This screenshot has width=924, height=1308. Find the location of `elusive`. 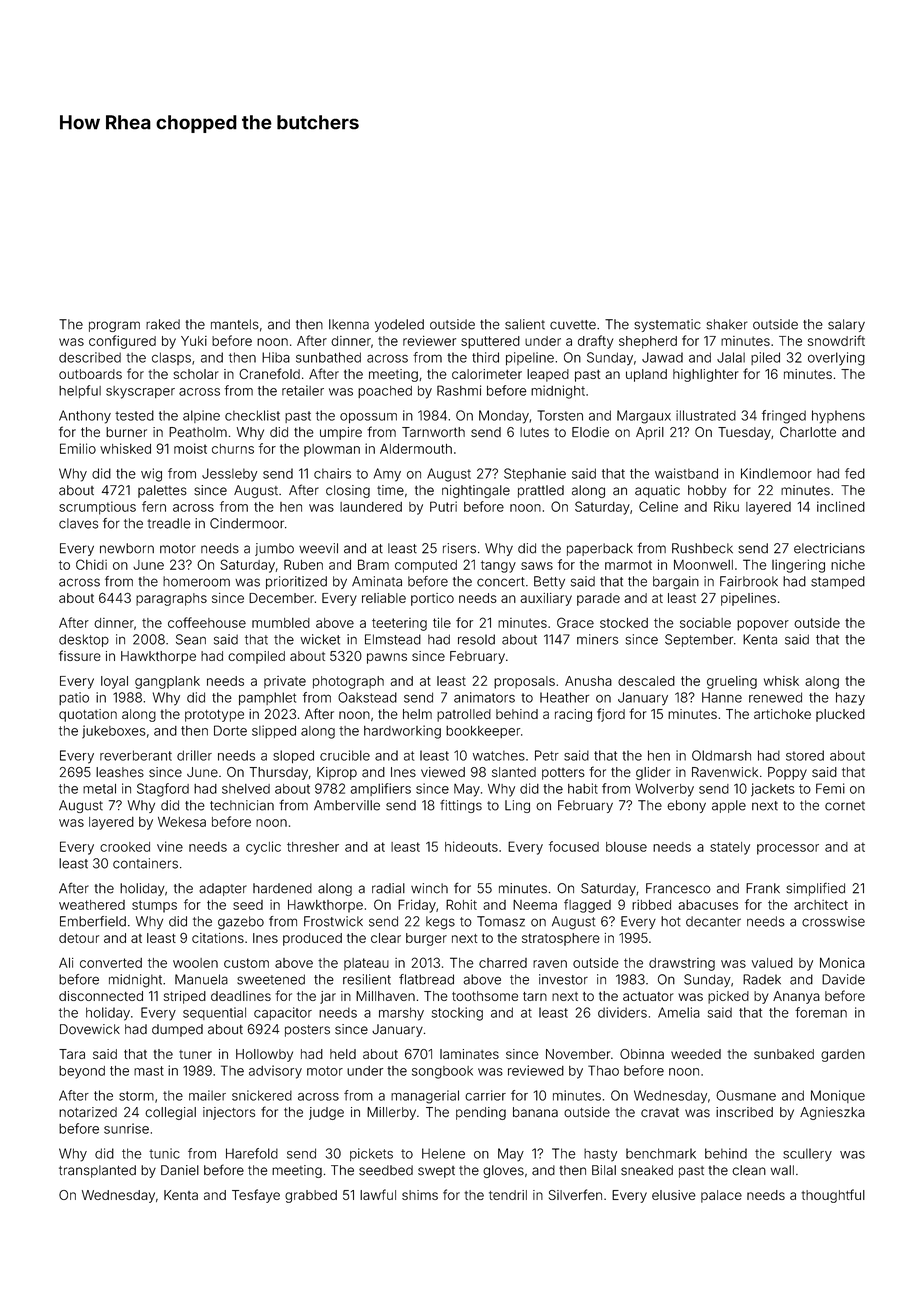

elusive is located at coordinates (674, 1195).
